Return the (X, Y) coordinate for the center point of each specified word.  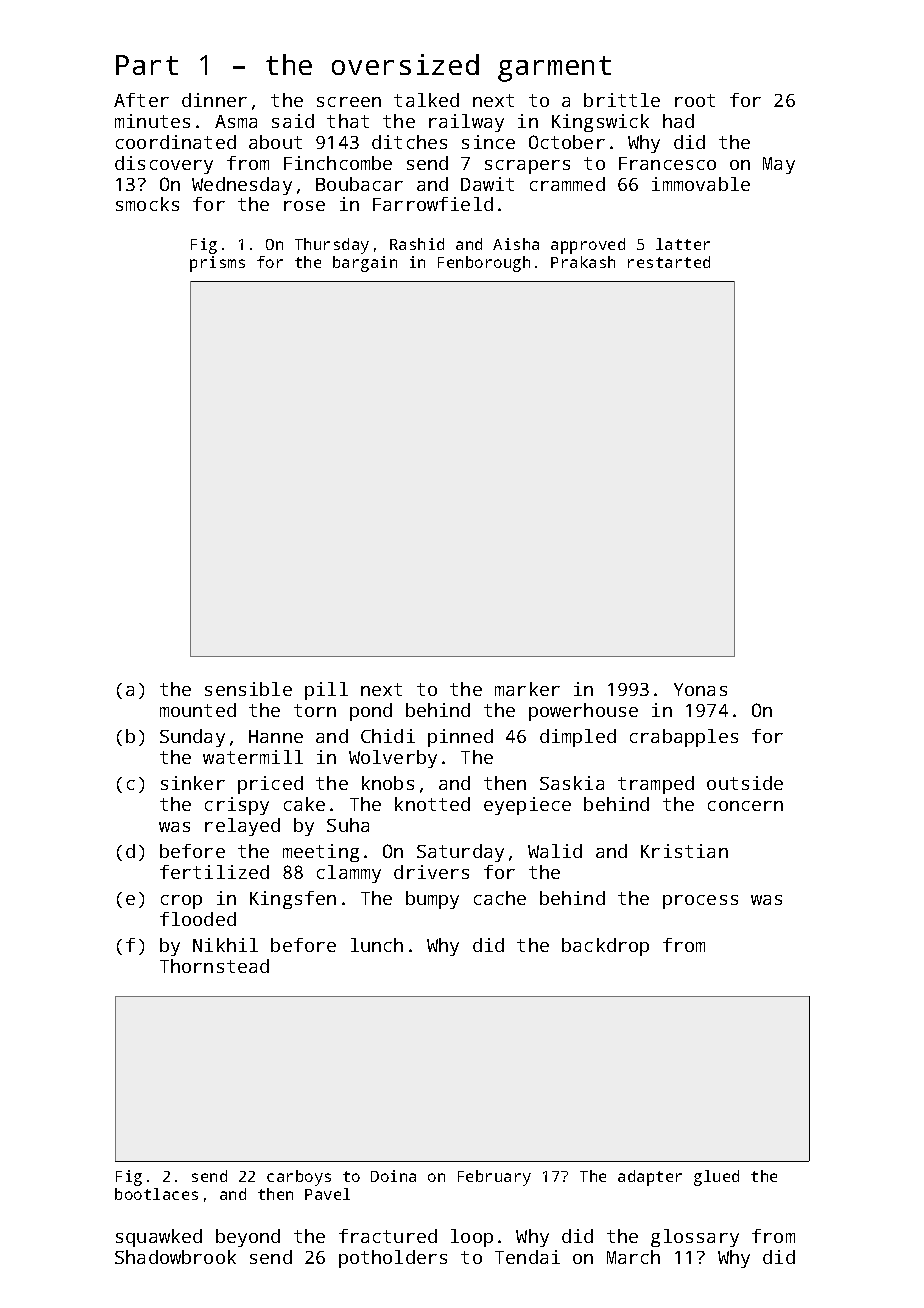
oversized (405, 64)
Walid (555, 851)
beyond (248, 1238)
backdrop (605, 947)
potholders (393, 1259)
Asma (236, 121)
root (695, 100)
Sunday (192, 738)
